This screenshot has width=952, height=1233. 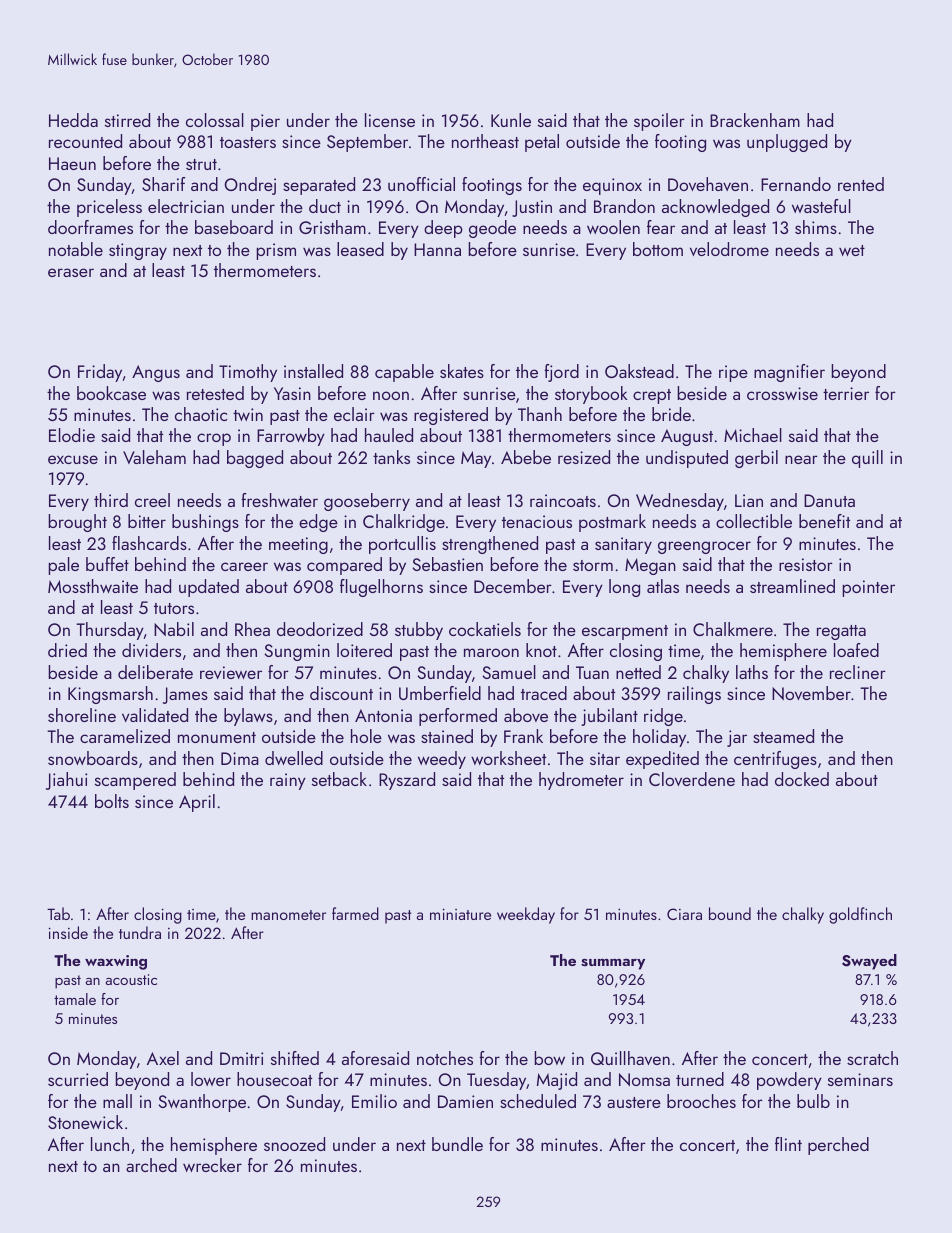 I want to click on Dmitri, so click(x=241, y=1058).
